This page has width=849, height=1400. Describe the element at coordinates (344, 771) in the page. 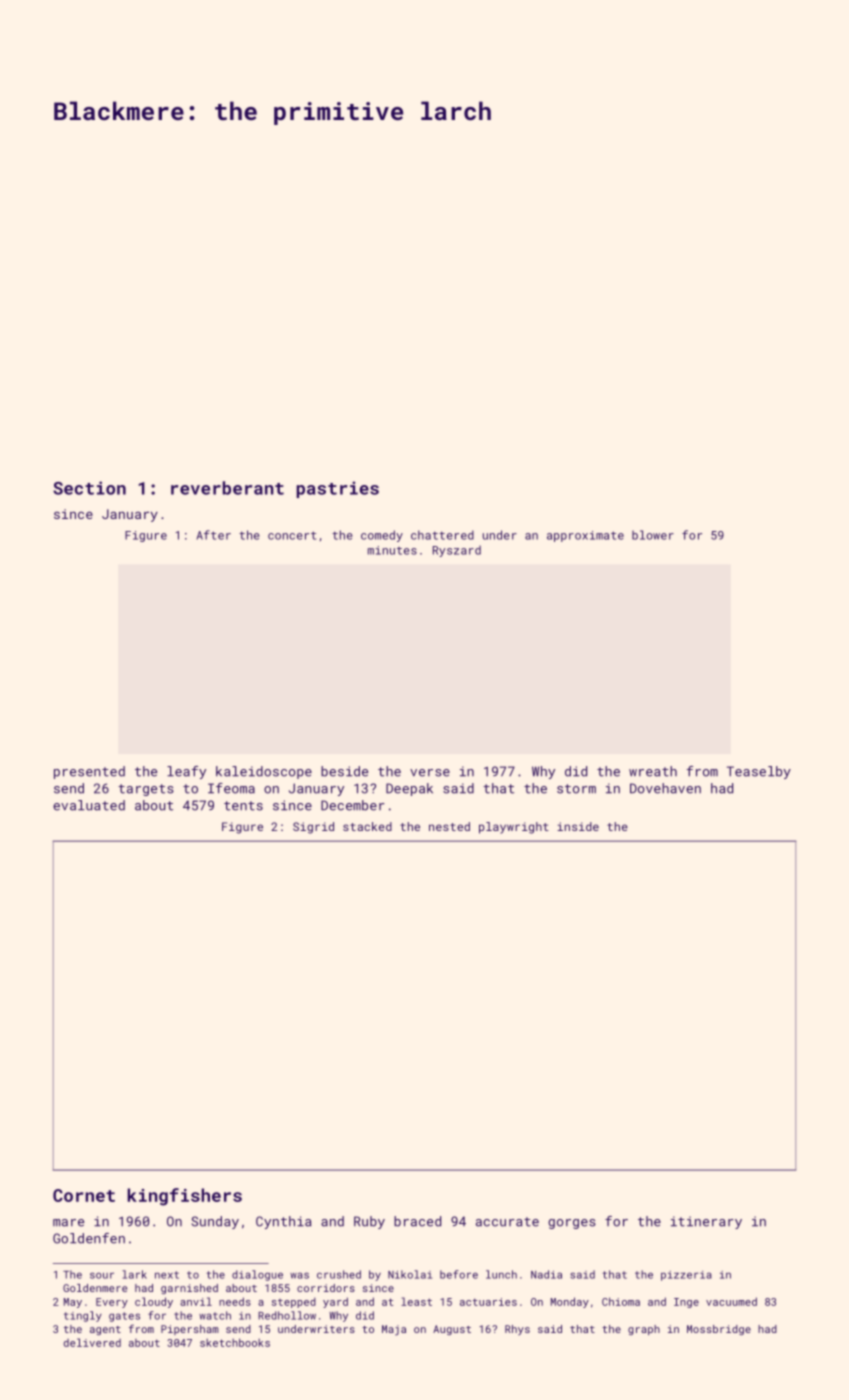

I see `beside` at that location.
